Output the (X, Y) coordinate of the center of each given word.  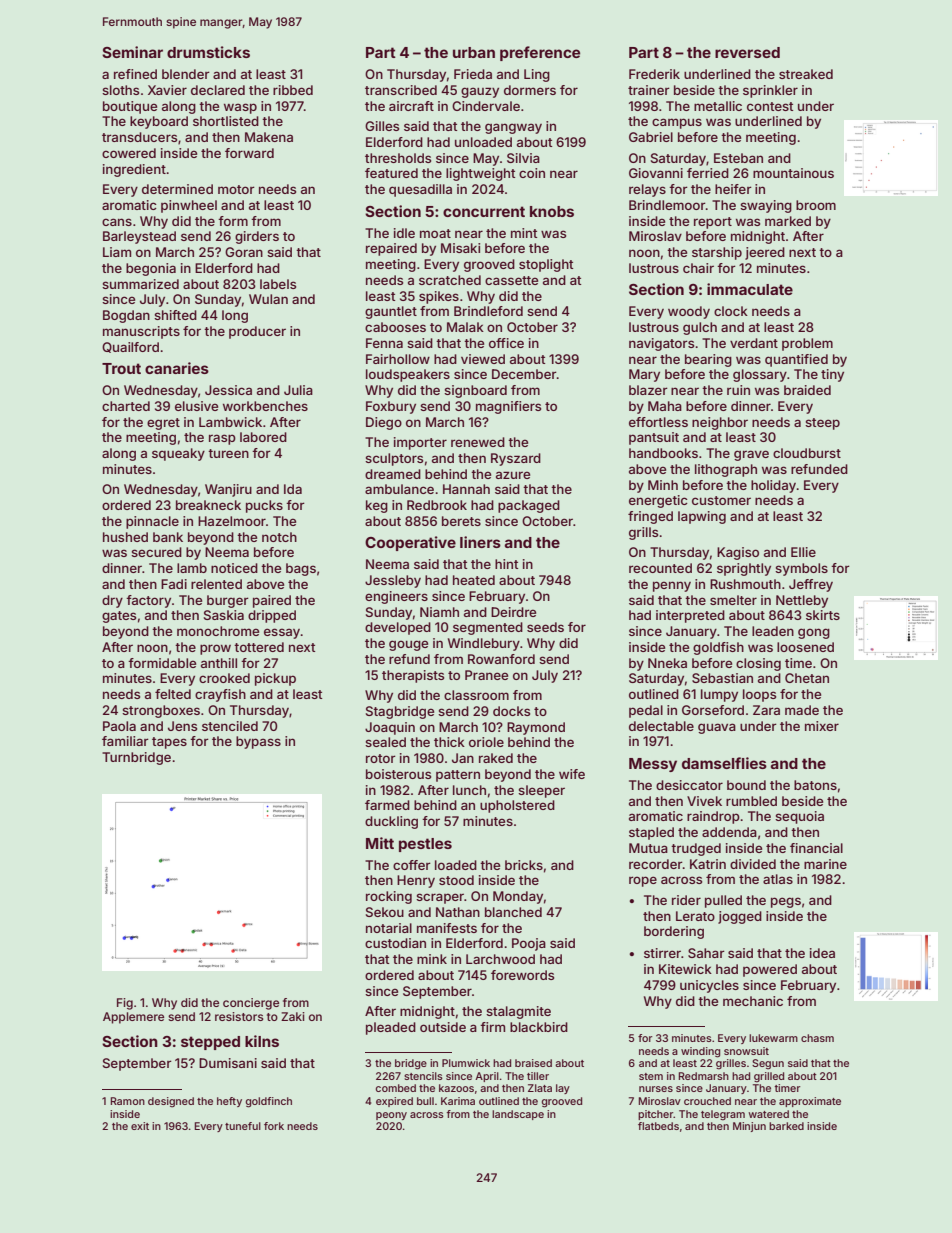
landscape (518, 1115)
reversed (747, 52)
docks (511, 711)
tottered (259, 647)
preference (540, 53)
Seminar (132, 52)
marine (825, 864)
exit (140, 1126)
